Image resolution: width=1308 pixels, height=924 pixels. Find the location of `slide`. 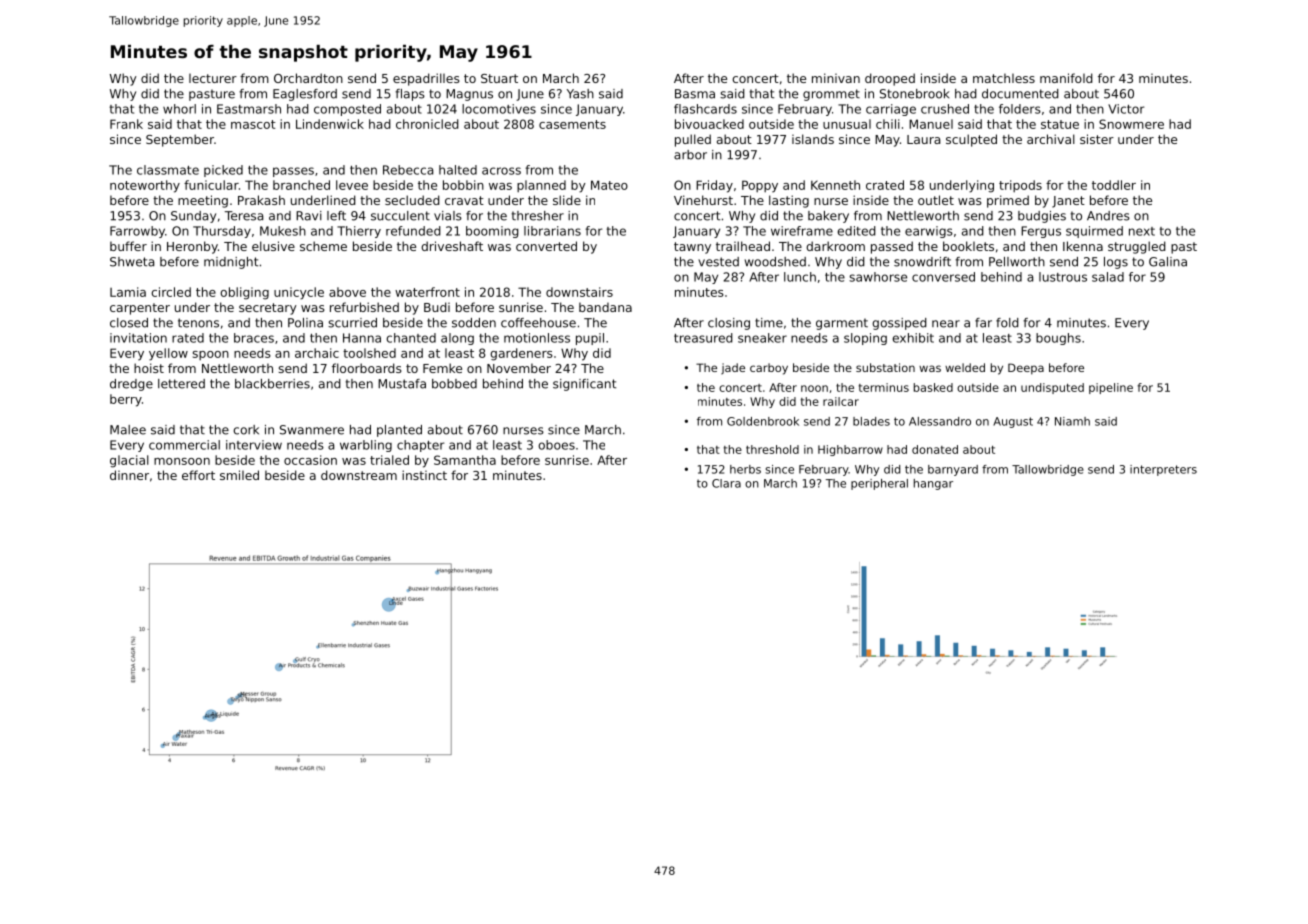

slide is located at coordinates (567, 200).
